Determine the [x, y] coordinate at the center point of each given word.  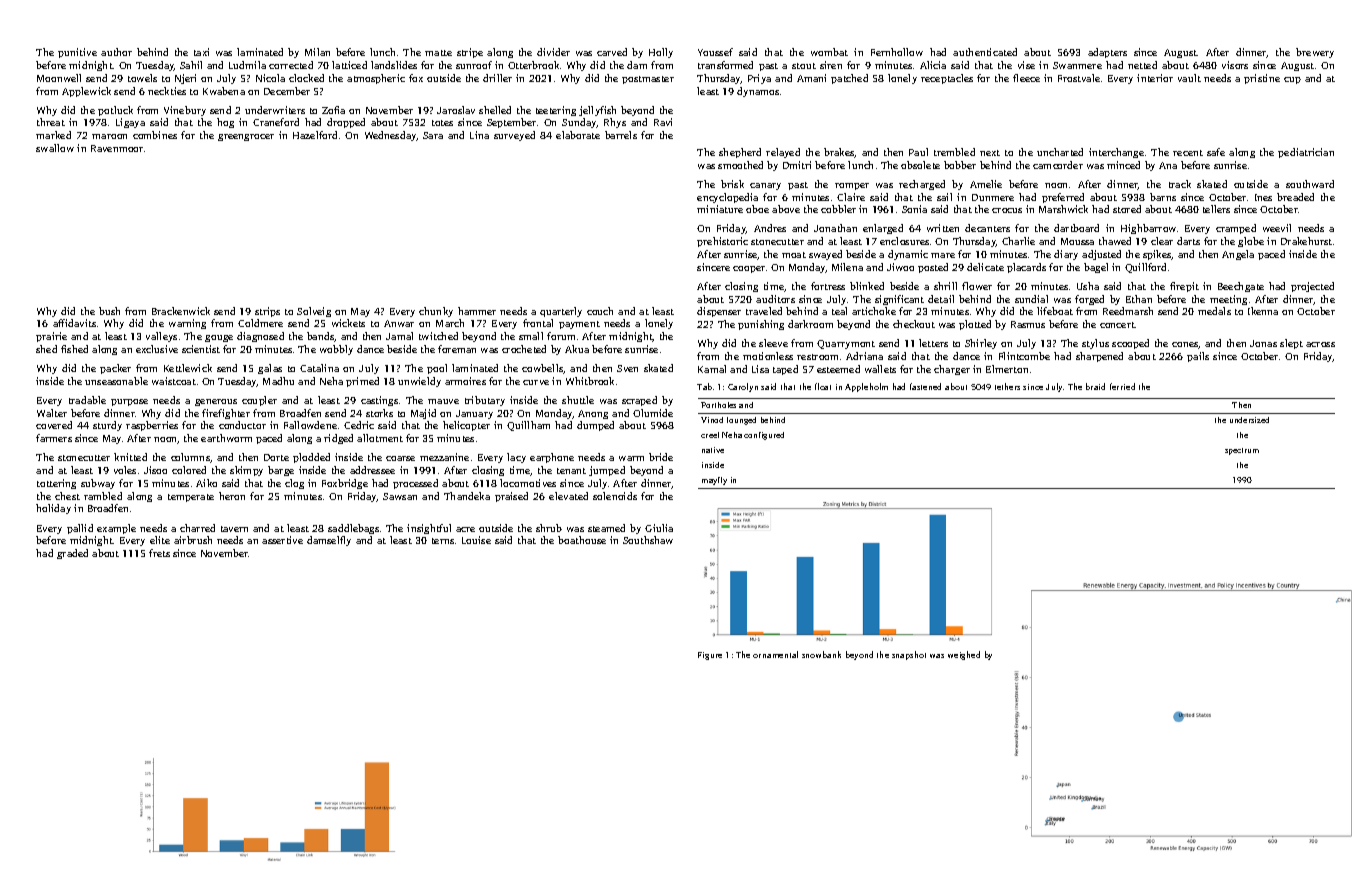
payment [579, 325]
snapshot [909, 655]
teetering [556, 111]
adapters [1107, 53]
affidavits [74, 323]
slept [1291, 344]
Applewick [86, 92]
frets [159, 553]
